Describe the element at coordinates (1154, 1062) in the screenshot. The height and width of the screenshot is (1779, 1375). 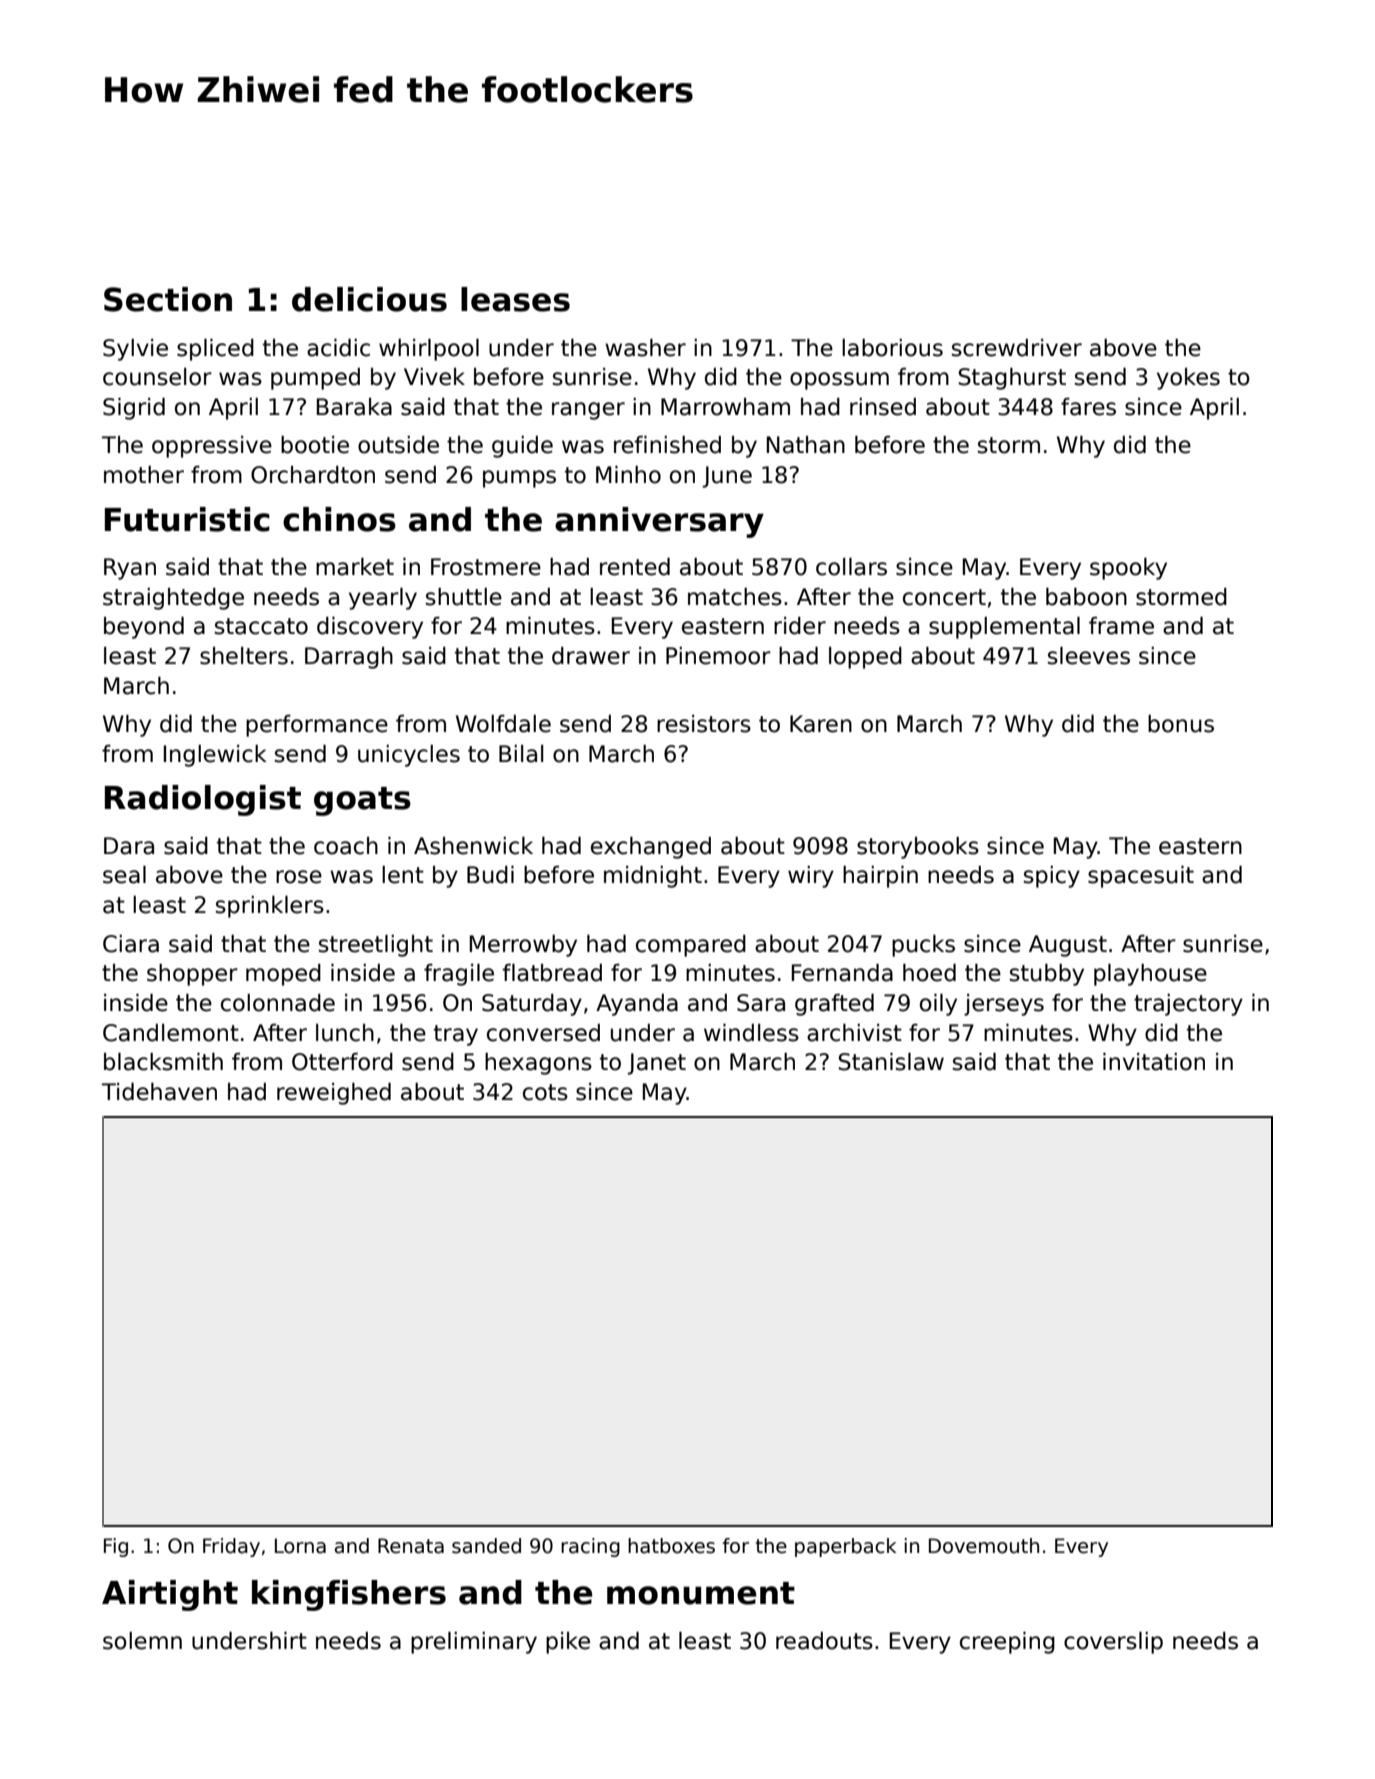
I see `invitation` at that location.
